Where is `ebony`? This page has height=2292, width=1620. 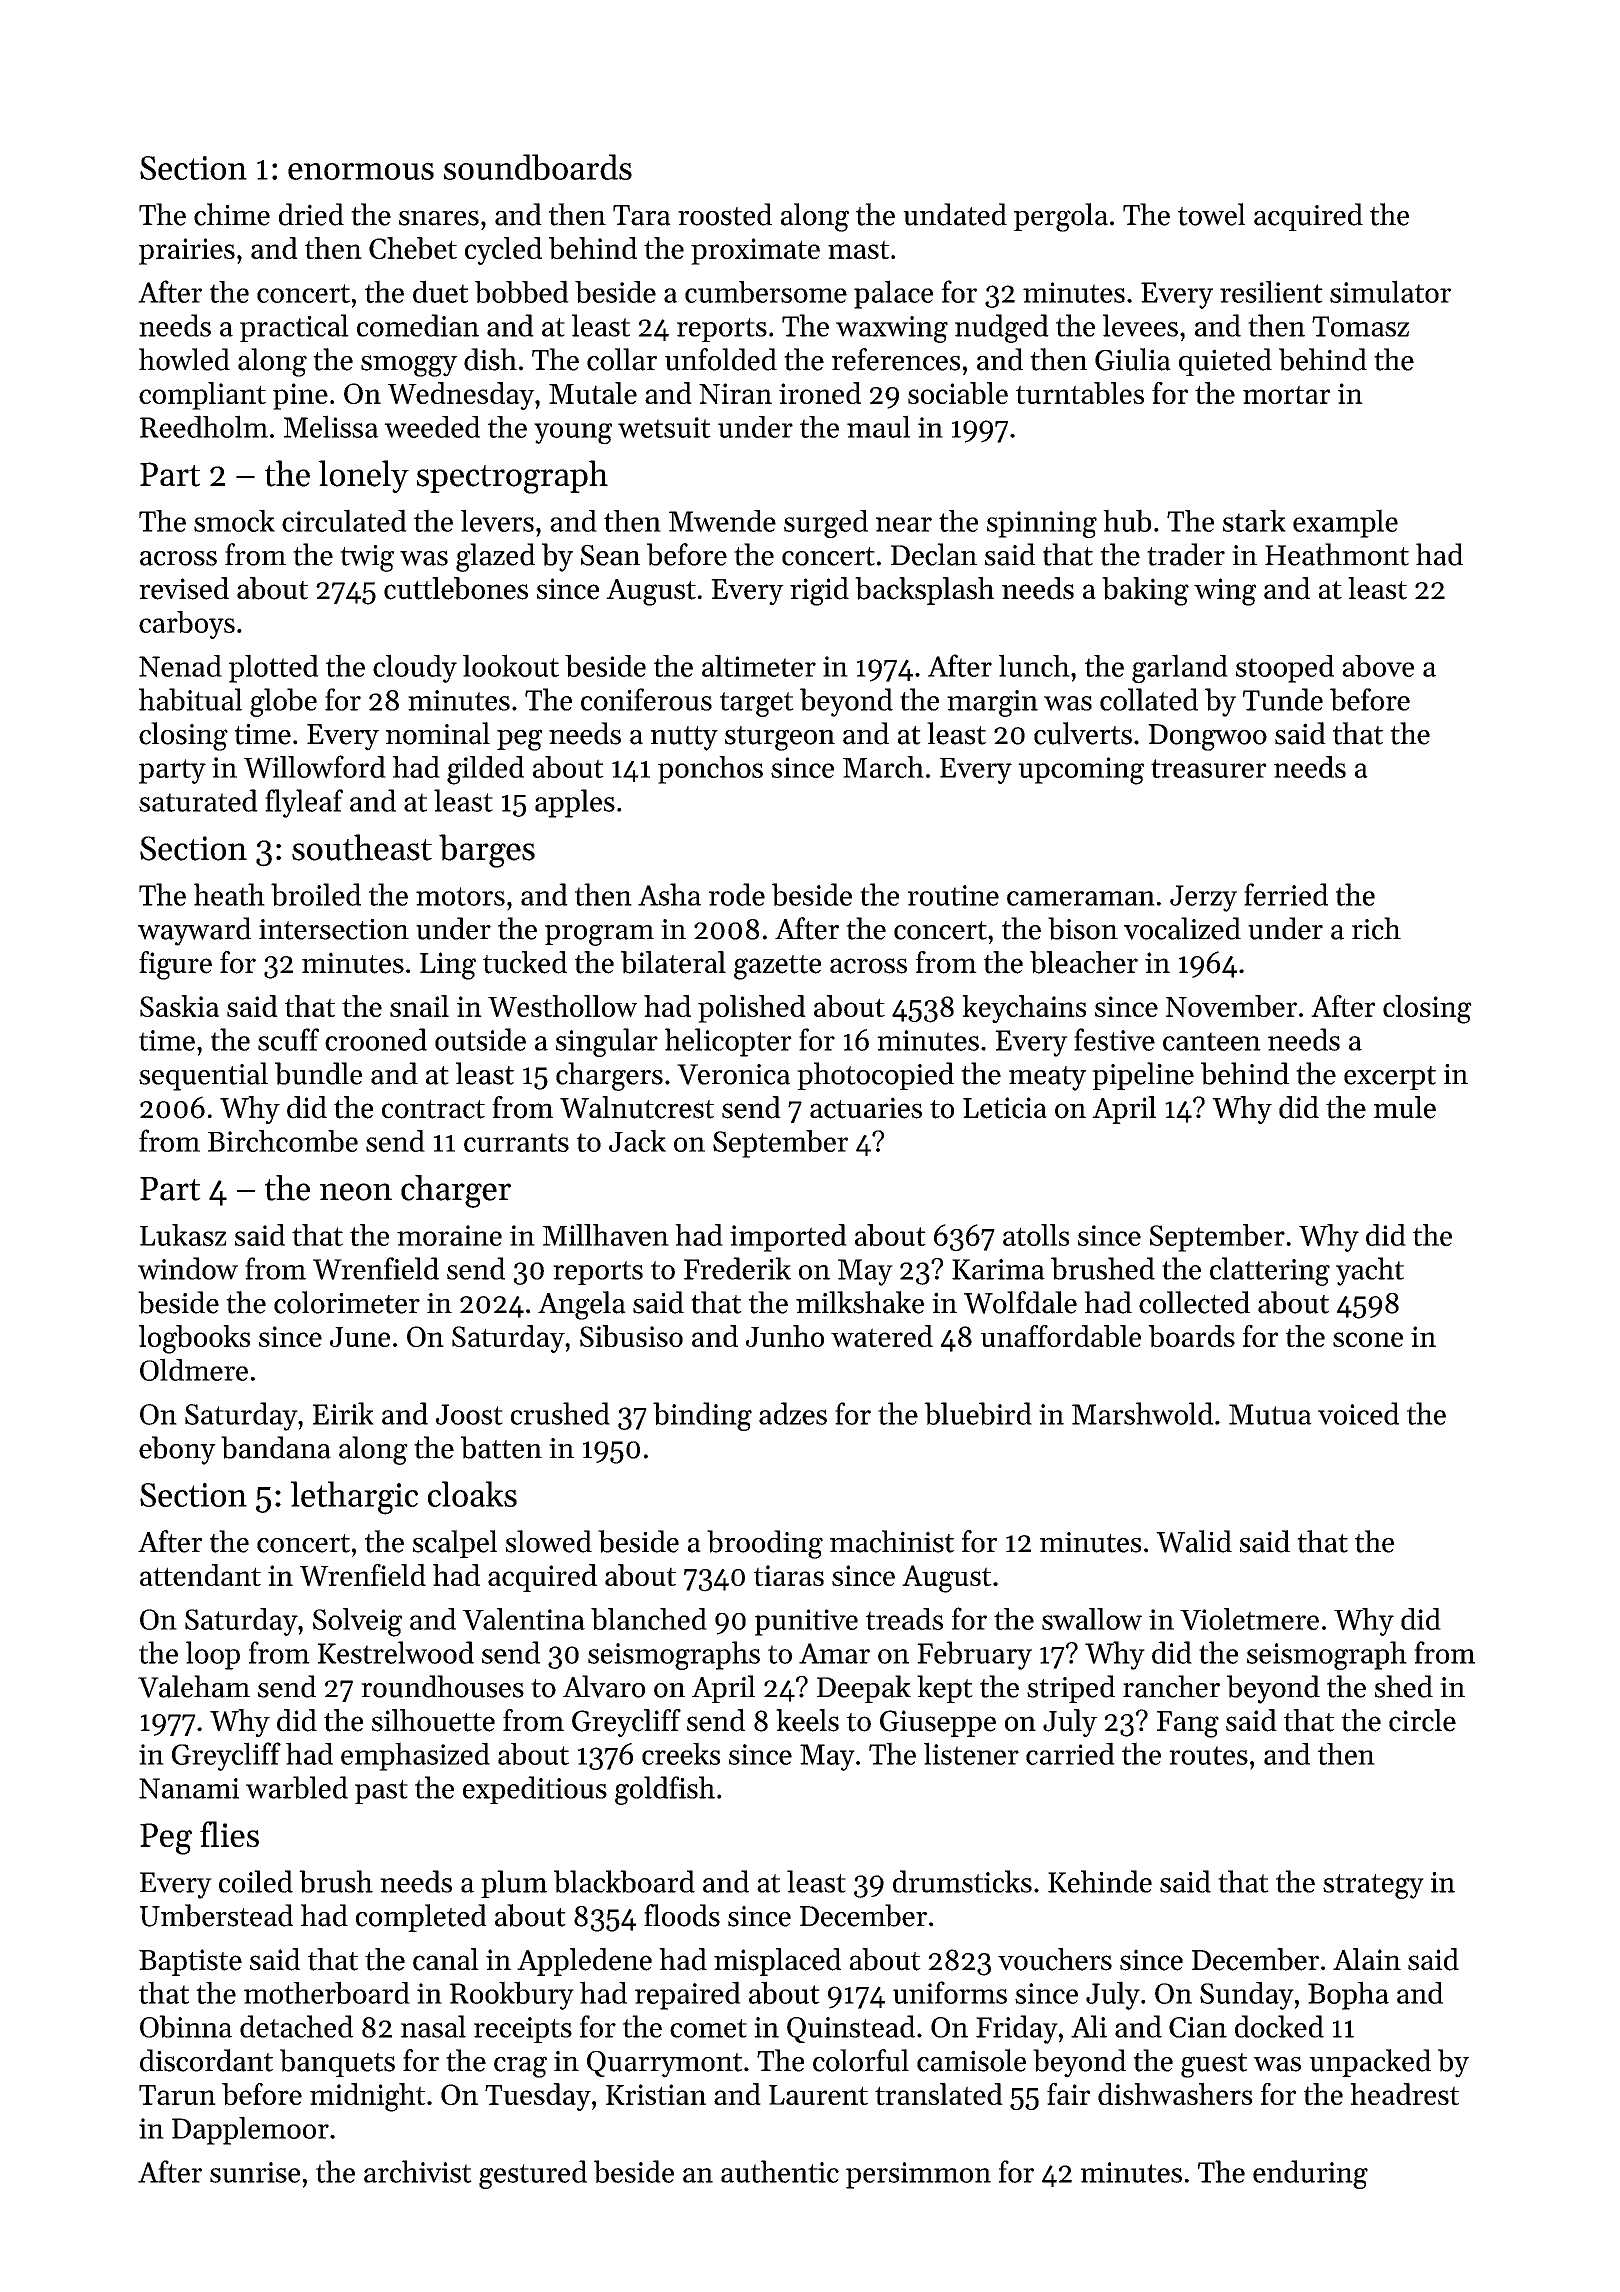
ebony is located at coordinates (177, 1450).
